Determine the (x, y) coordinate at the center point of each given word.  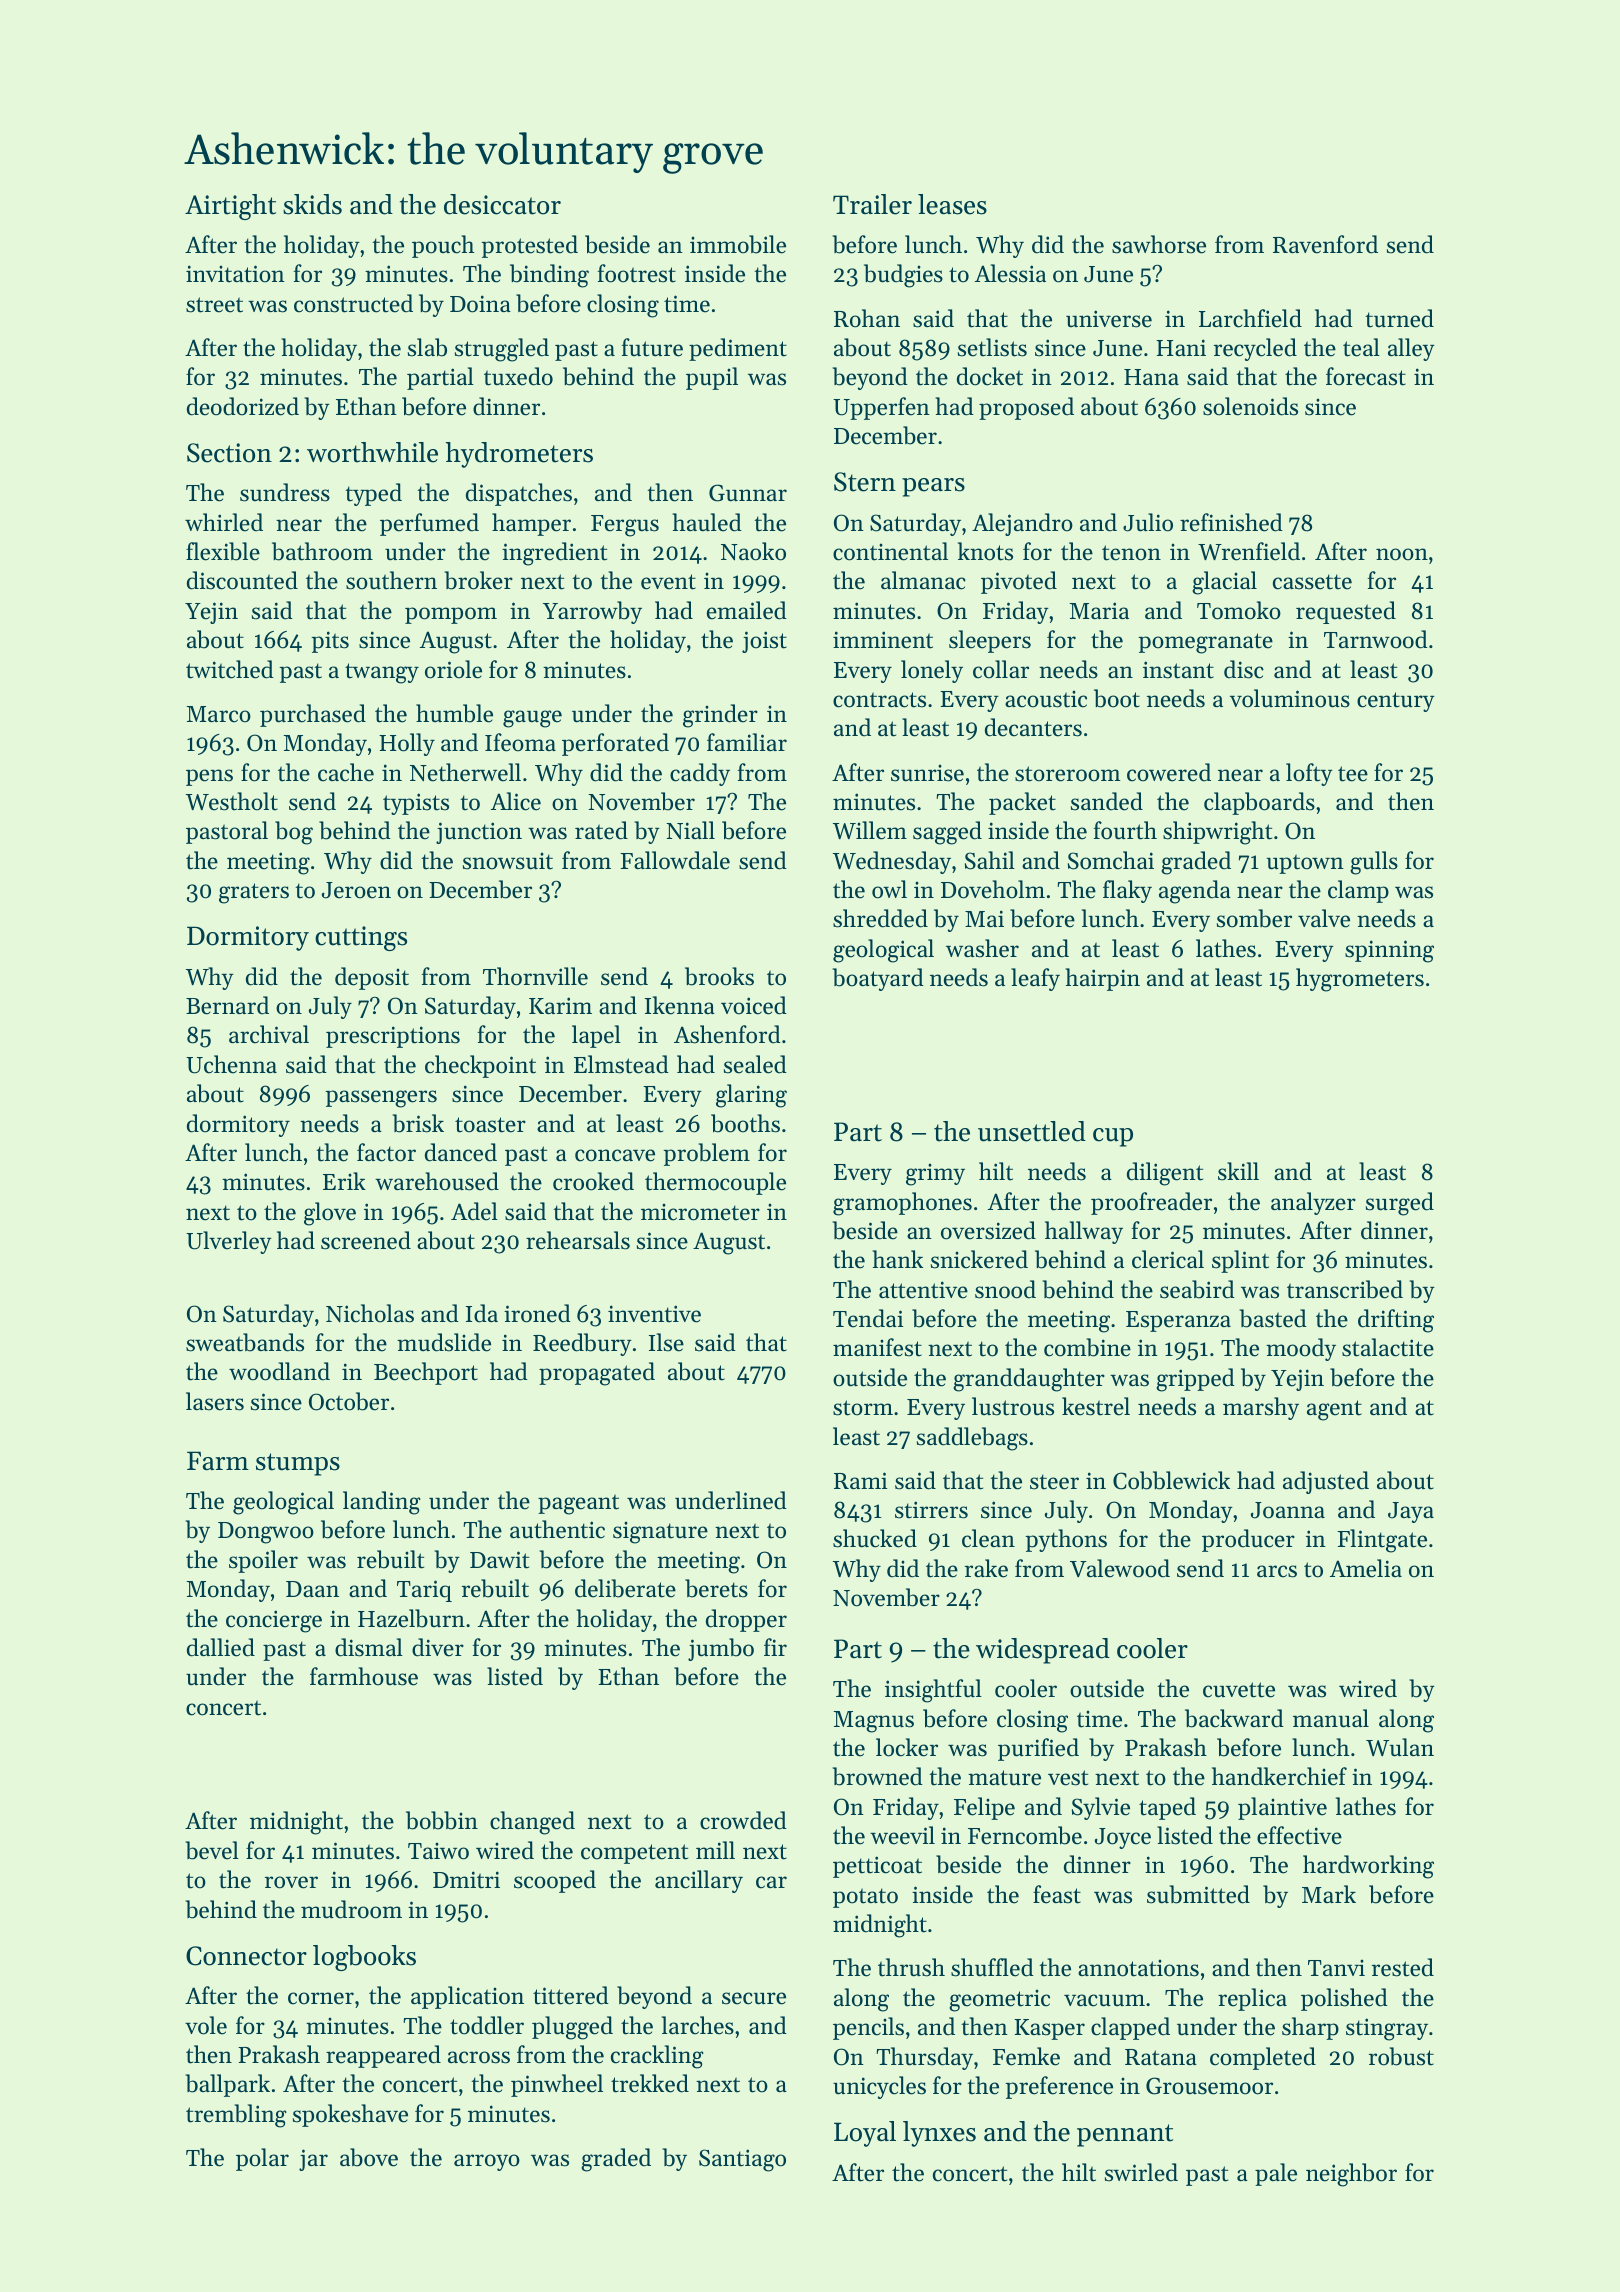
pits (330, 642)
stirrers (931, 1510)
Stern (865, 482)
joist (764, 642)
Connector (246, 1956)
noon (1402, 554)
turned (1399, 318)
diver (438, 1647)
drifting (1396, 1321)
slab (427, 347)
